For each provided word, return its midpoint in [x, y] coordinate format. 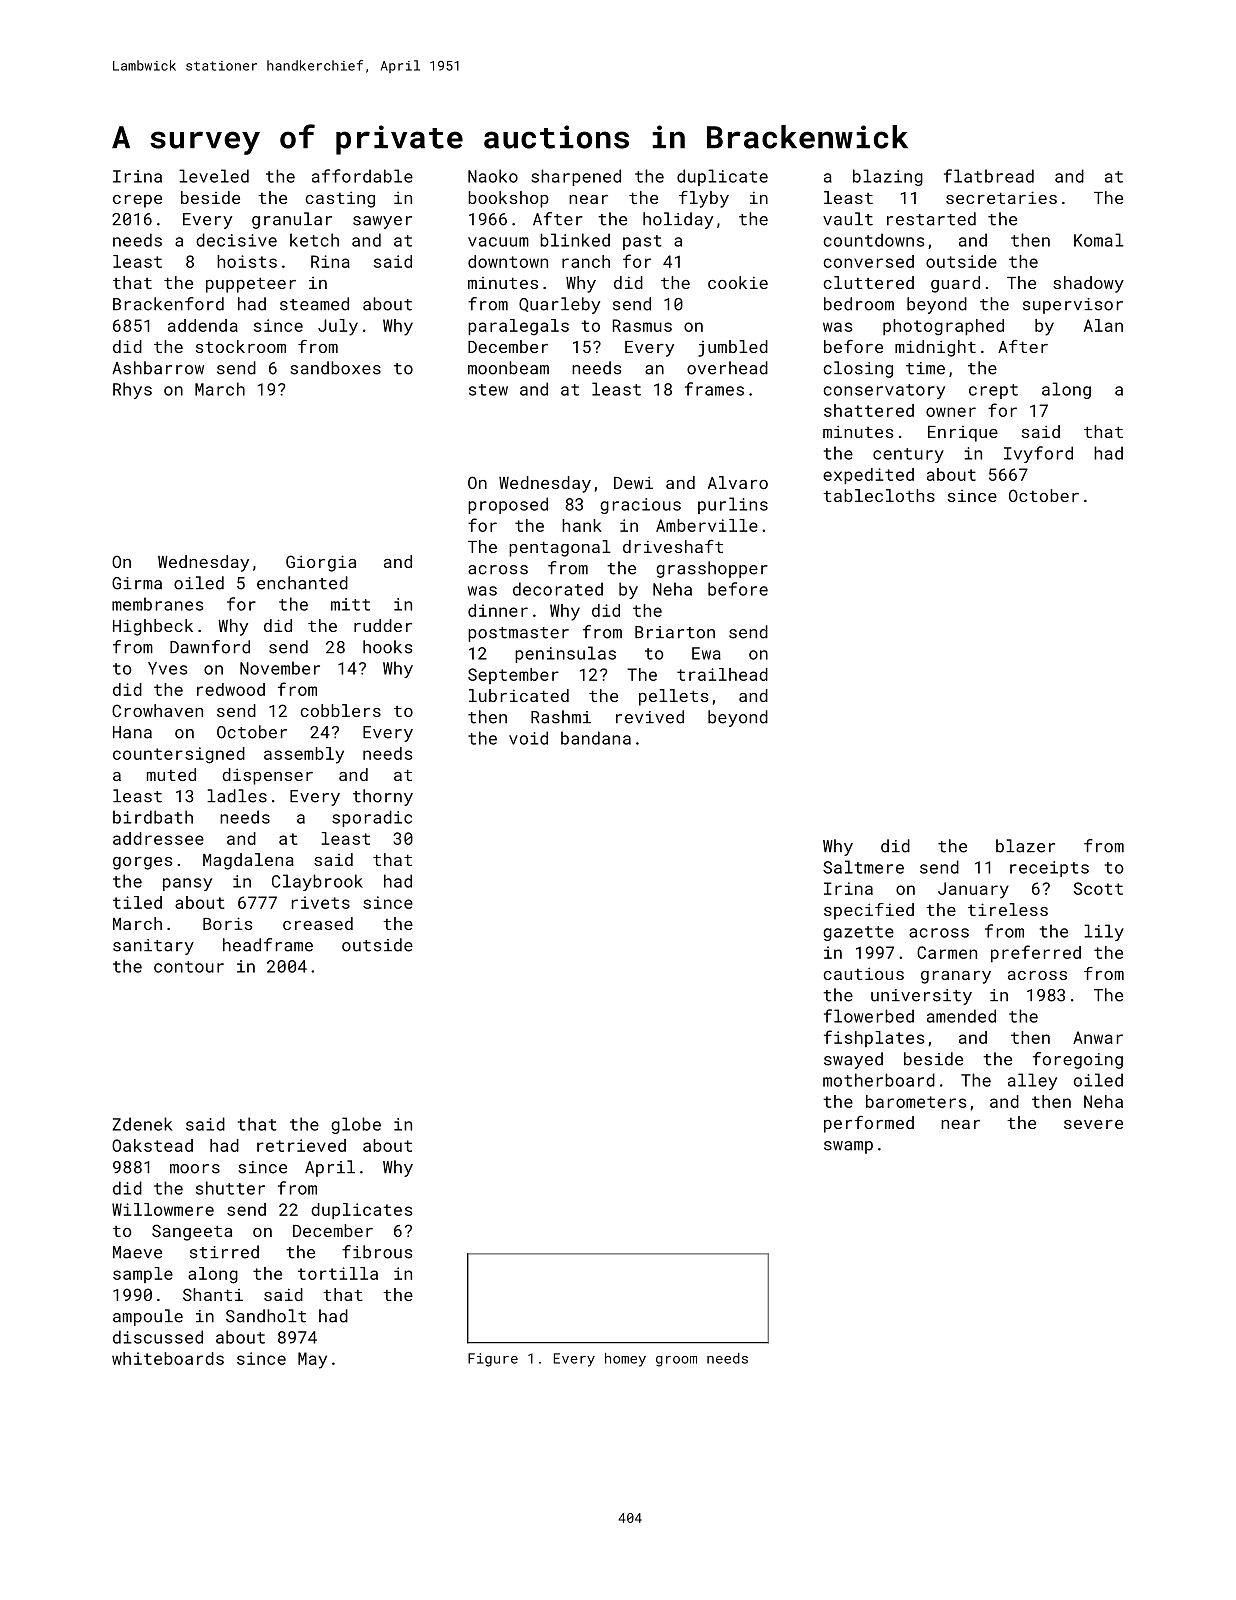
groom [676, 1361]
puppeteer [251, 285]
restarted [931, 219]
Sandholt [266, 1316]
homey [625, 1360]
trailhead [722, 674]
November [280, 668]
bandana [596, 738]
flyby [704, 199]
